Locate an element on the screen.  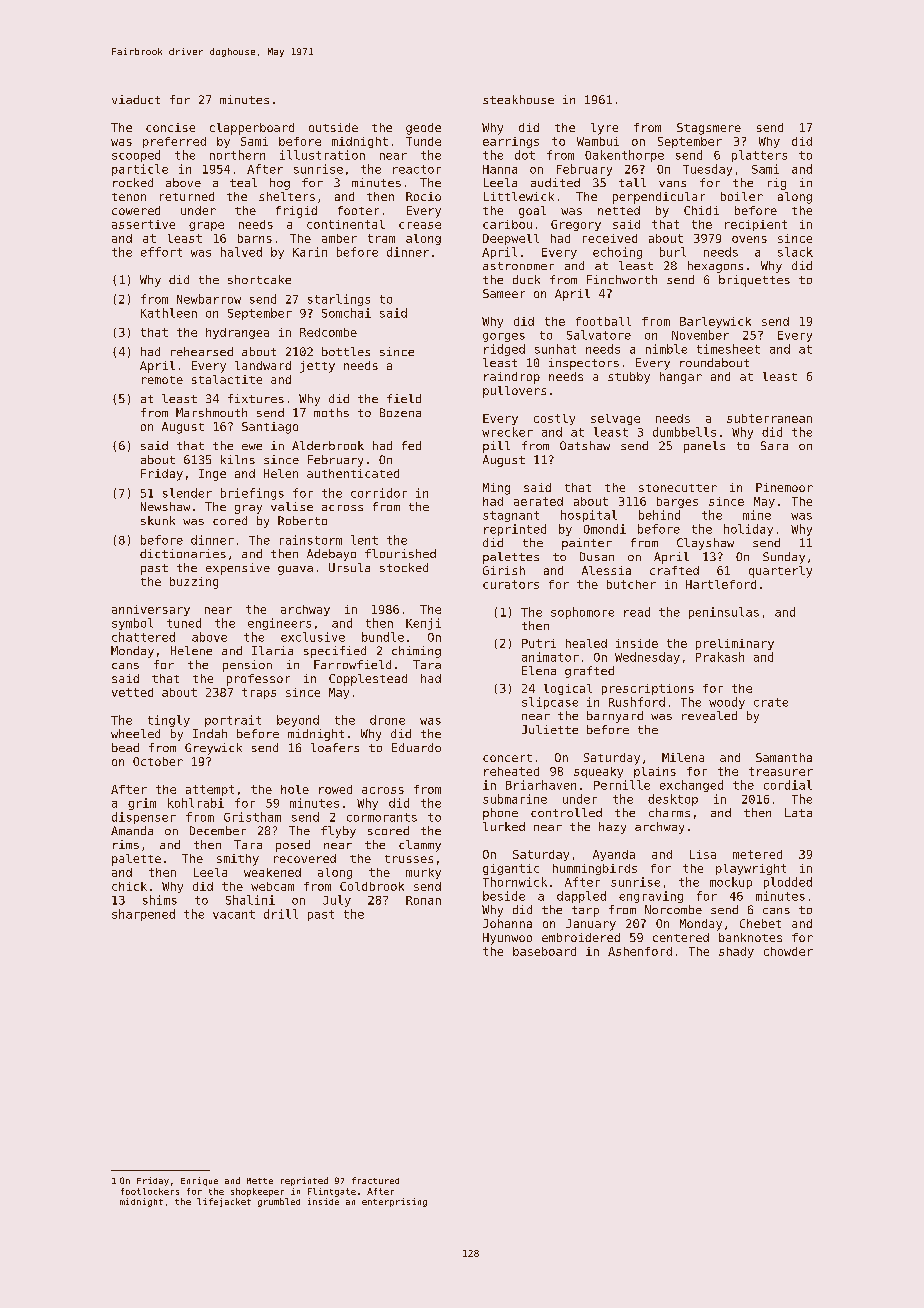
Omondi is located at coordinates (605, 529).
